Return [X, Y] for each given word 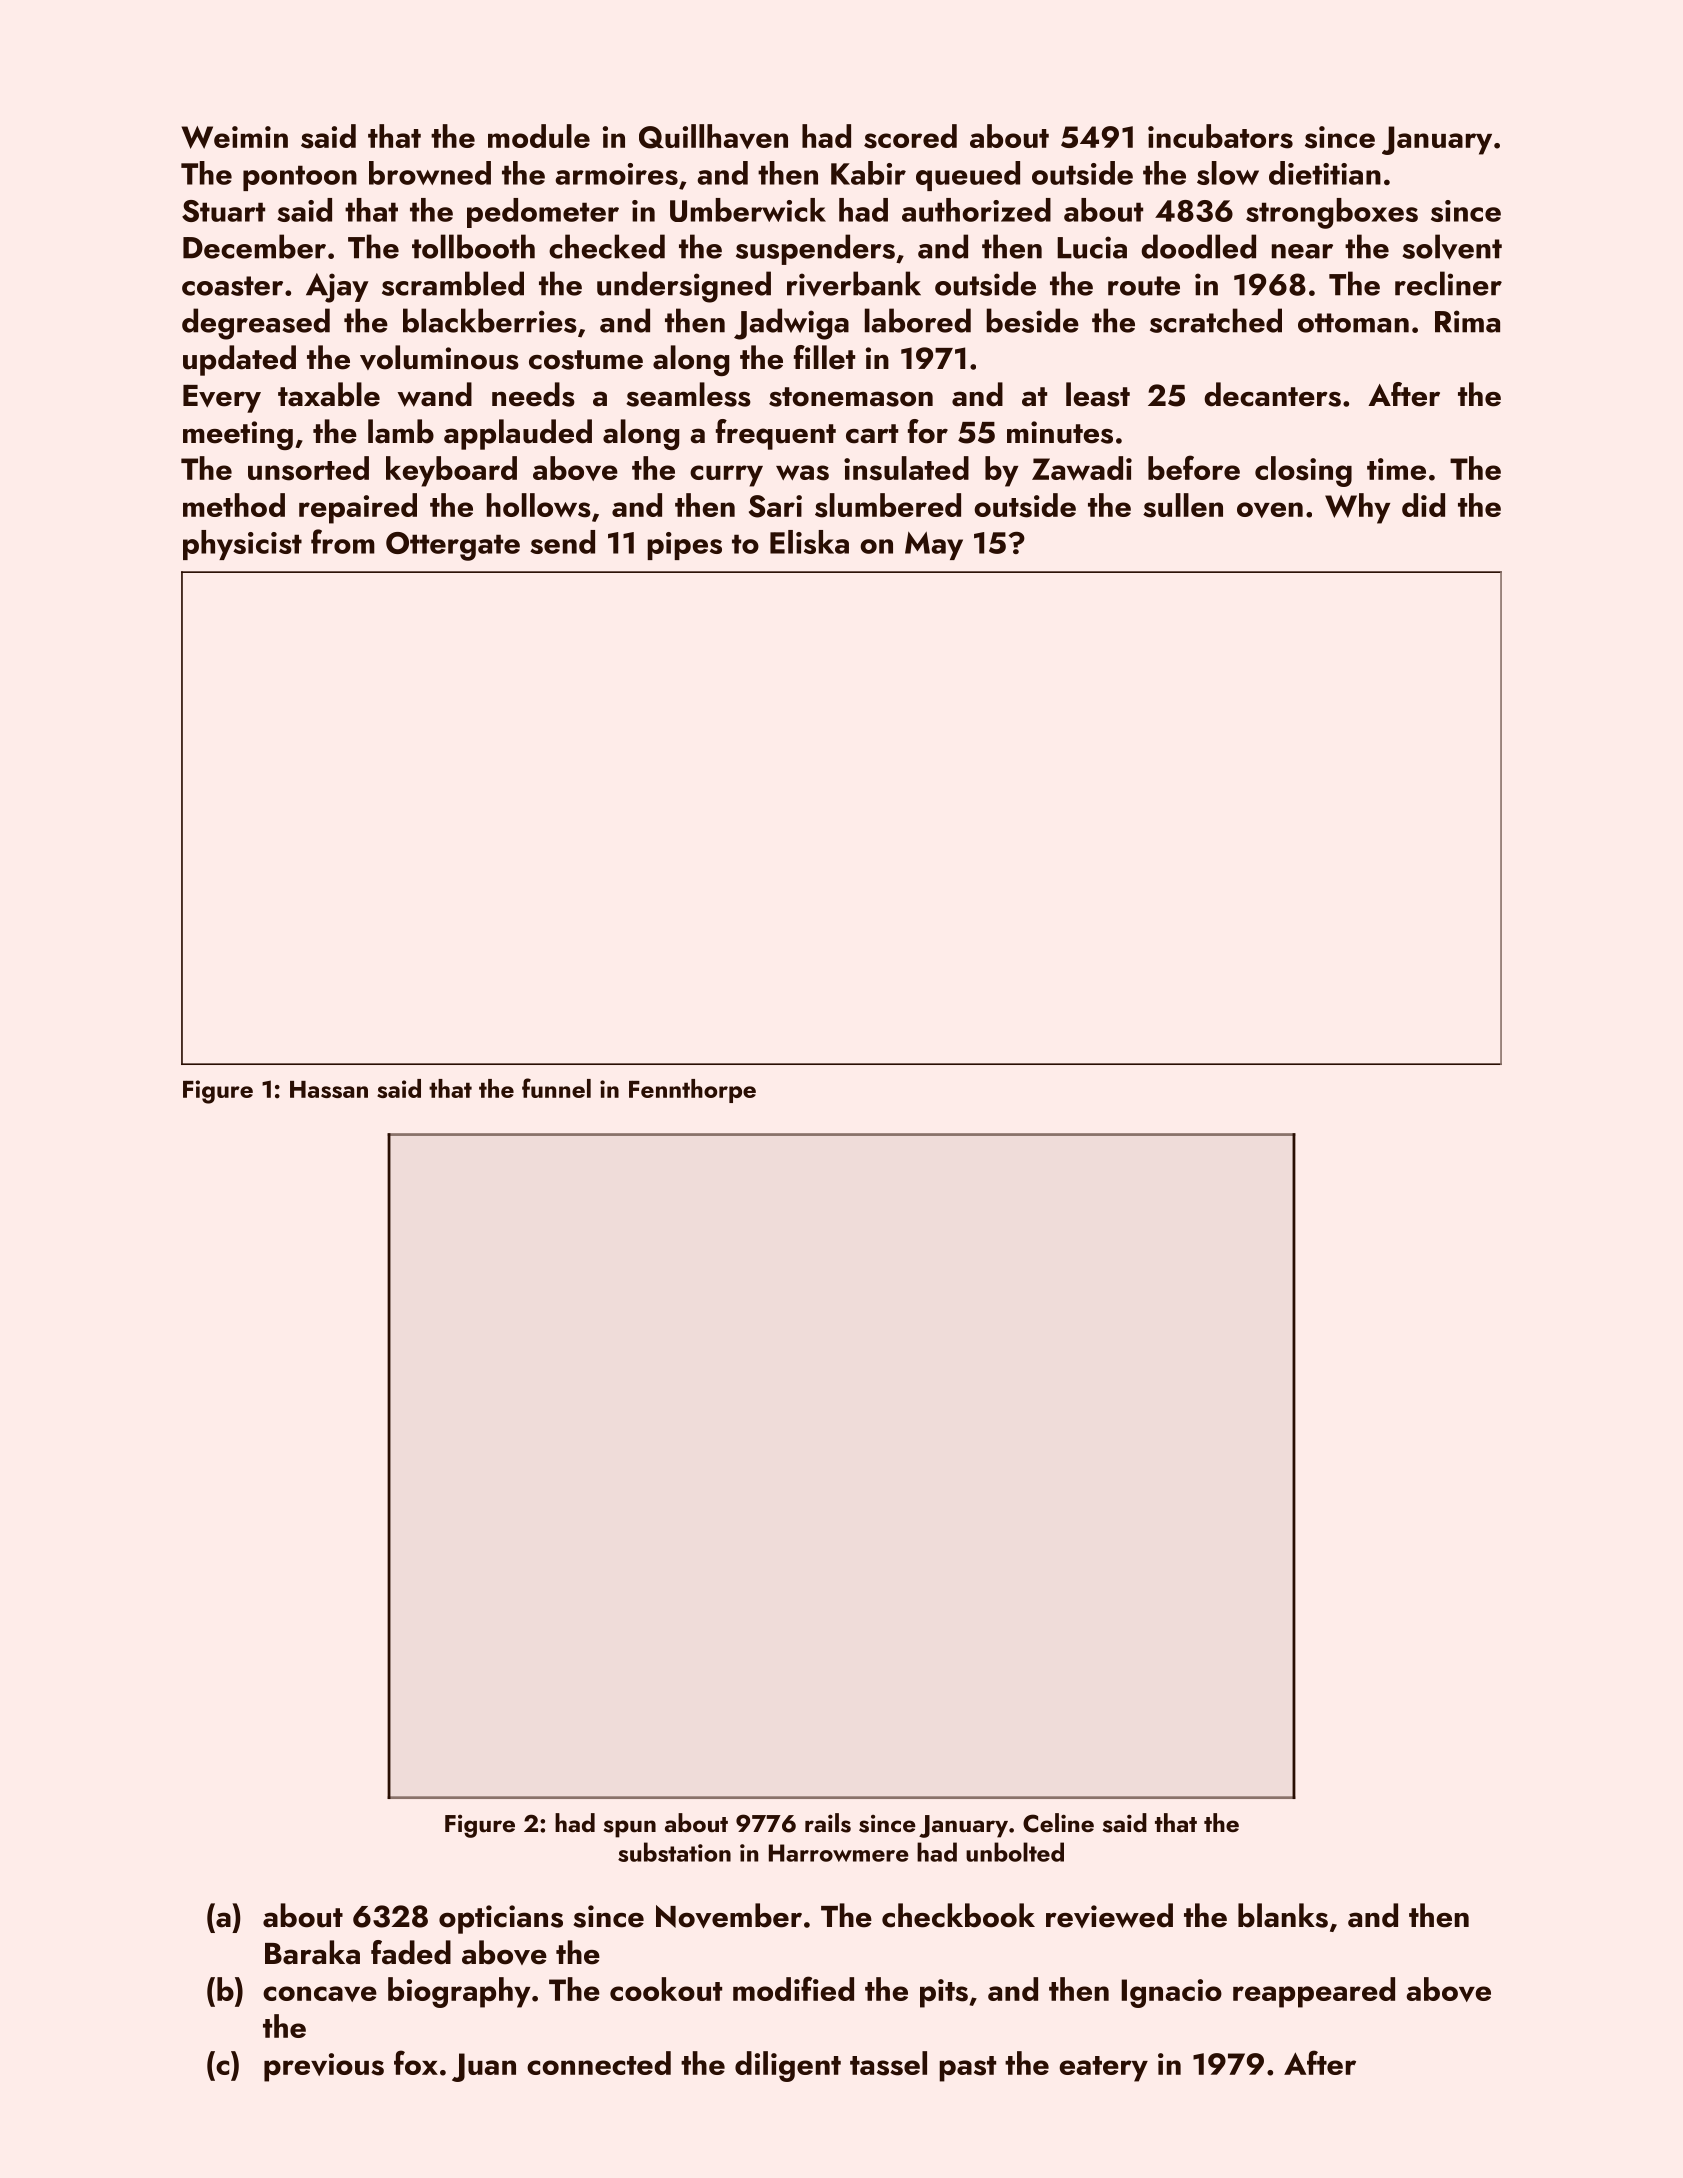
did [1423, 505]
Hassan [329, 1089]
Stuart [223, 211]
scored [910, 136]
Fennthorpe [692, 1091]
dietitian [1325, 173]
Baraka [312, 1952]
